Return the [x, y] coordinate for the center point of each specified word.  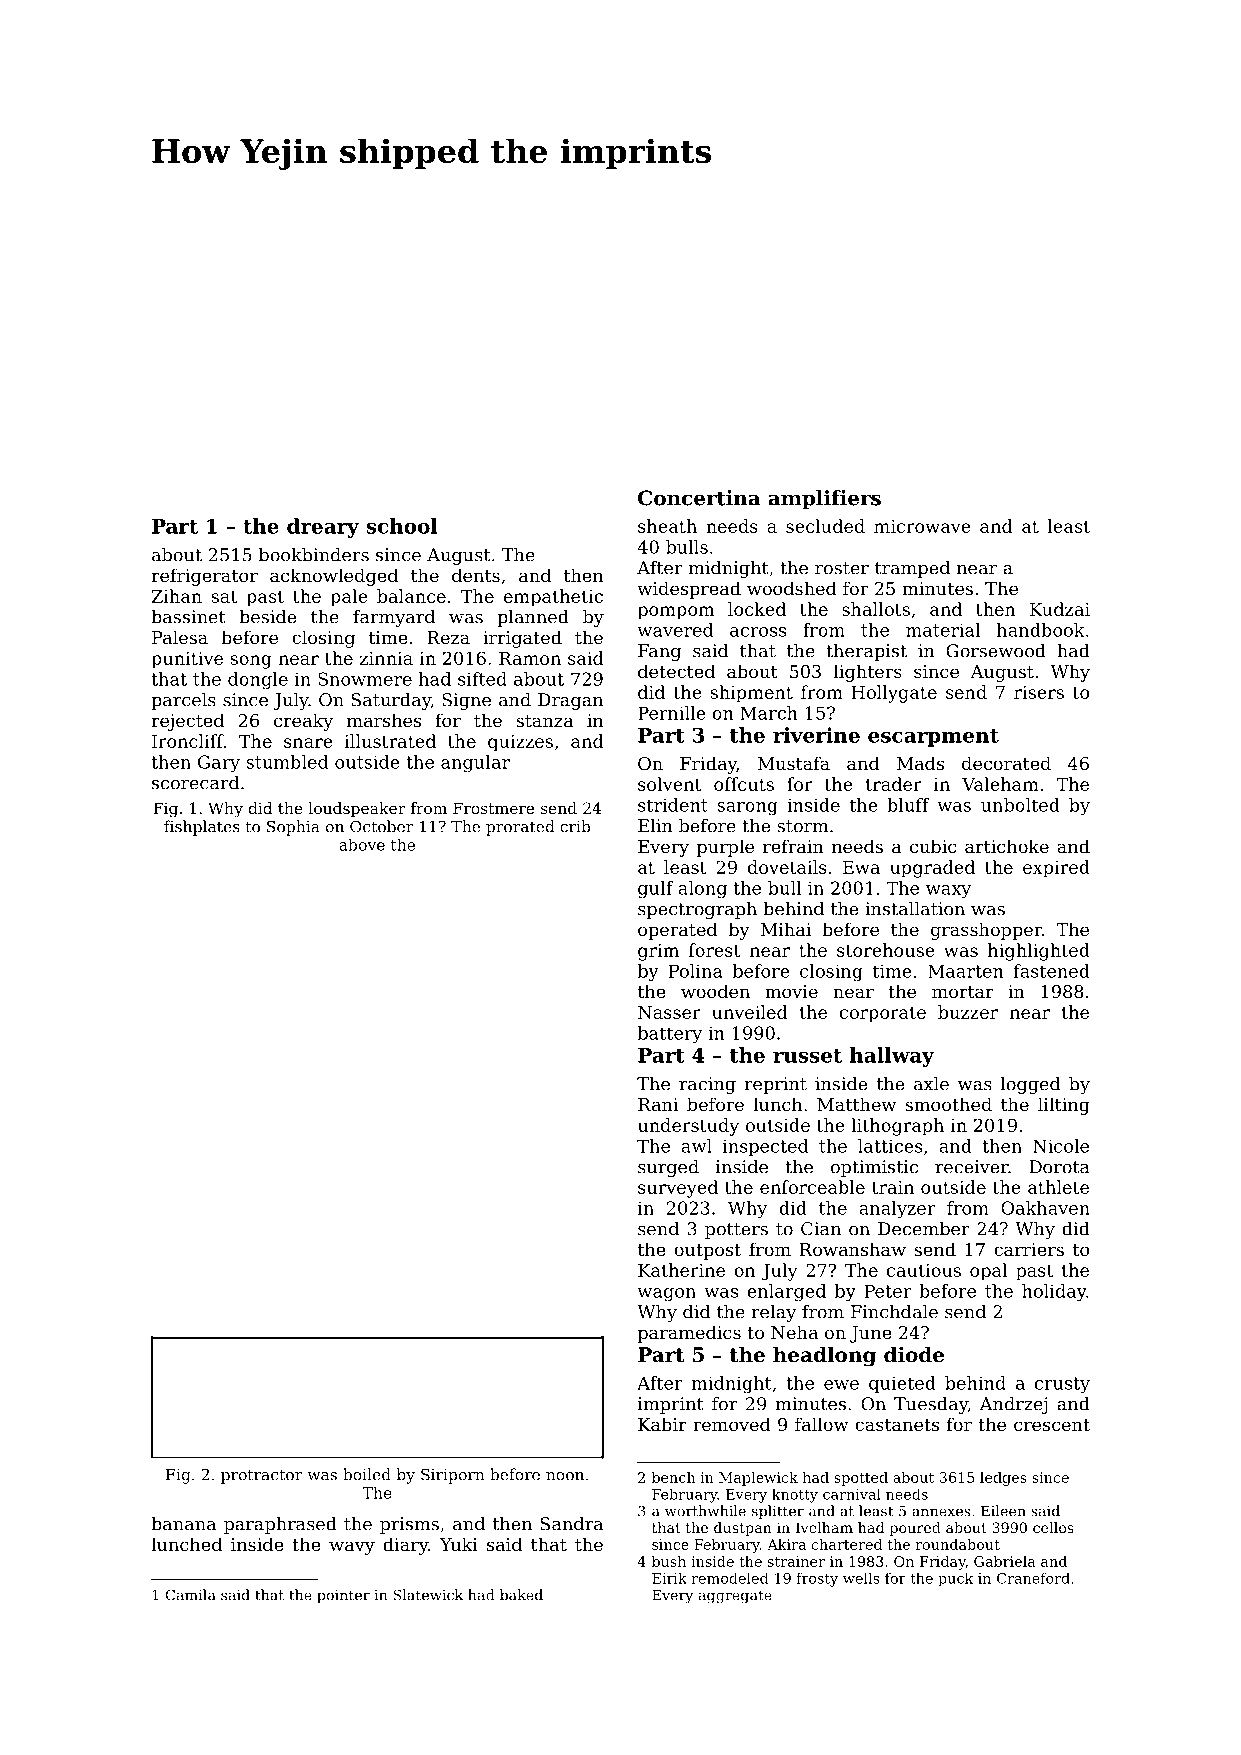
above [362, 845]
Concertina [699, 498]
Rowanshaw [853, 1249]
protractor [261, 1476]
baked [521, 1595]
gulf [656, 889]
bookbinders [314, 555]
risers [1039, 692]
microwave [922, 526]
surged [668, 1168]
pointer [343, 1596]
